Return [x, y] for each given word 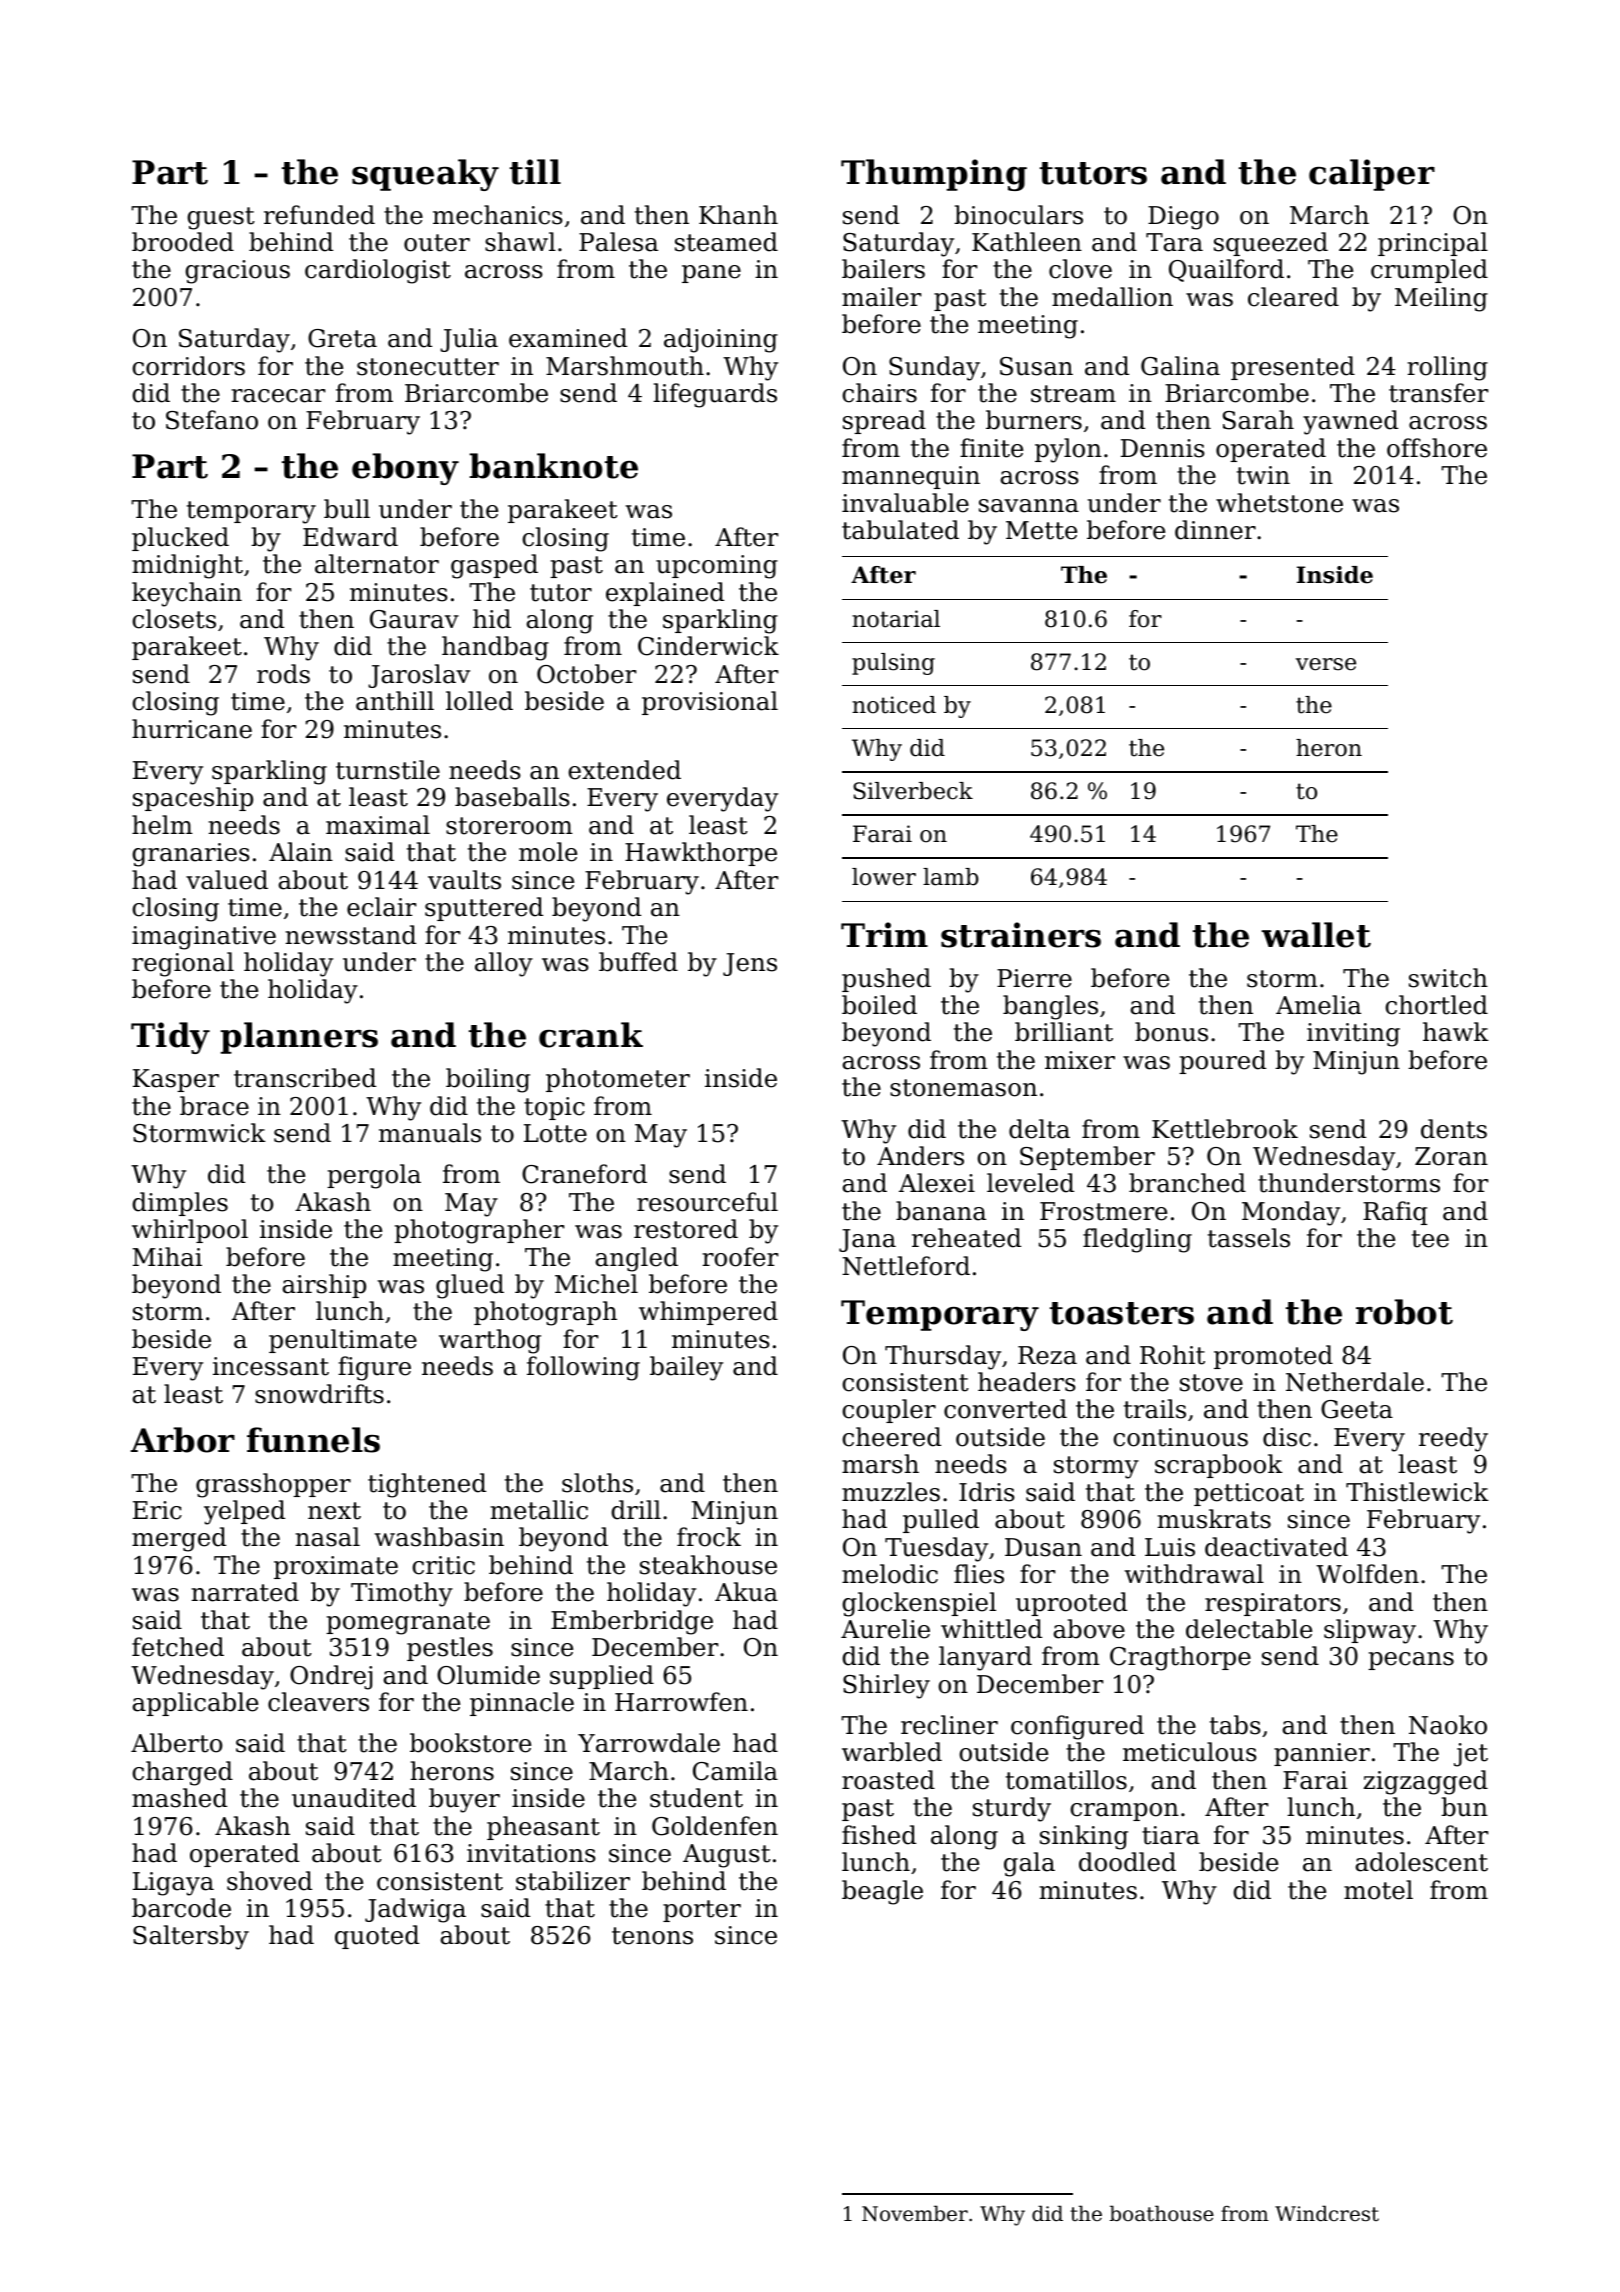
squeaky [425, 175]
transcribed [305, 1078]
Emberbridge [632, 1622]
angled [636, 1259]
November [915, 2213]
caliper [1372, 175]
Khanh [738, 215]
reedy [1453, 1439]
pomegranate [408, 1623]
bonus [1171, 1032]
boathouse [1162, 2213]
